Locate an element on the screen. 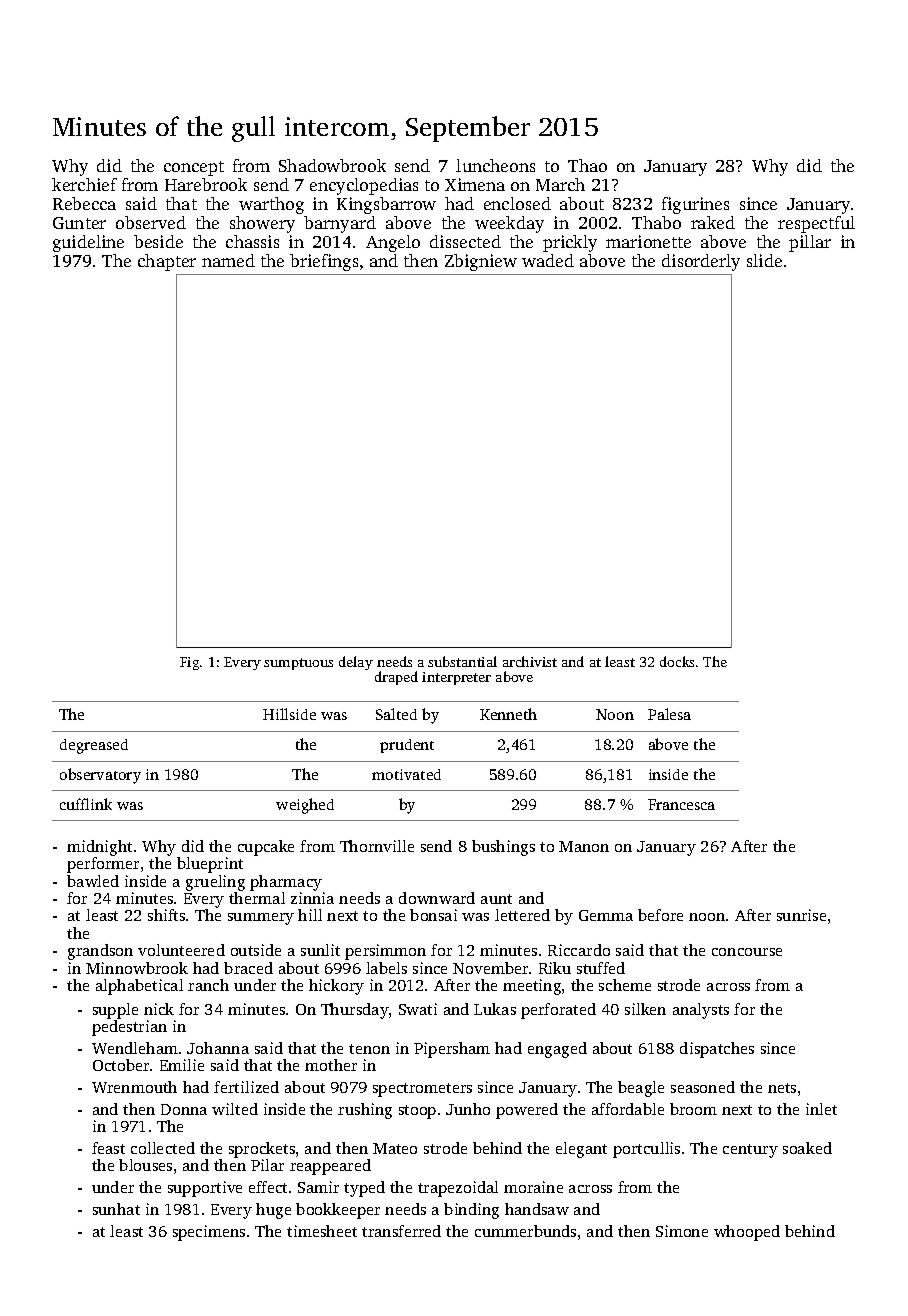  whooped is located at coordinates (747, 1233).
